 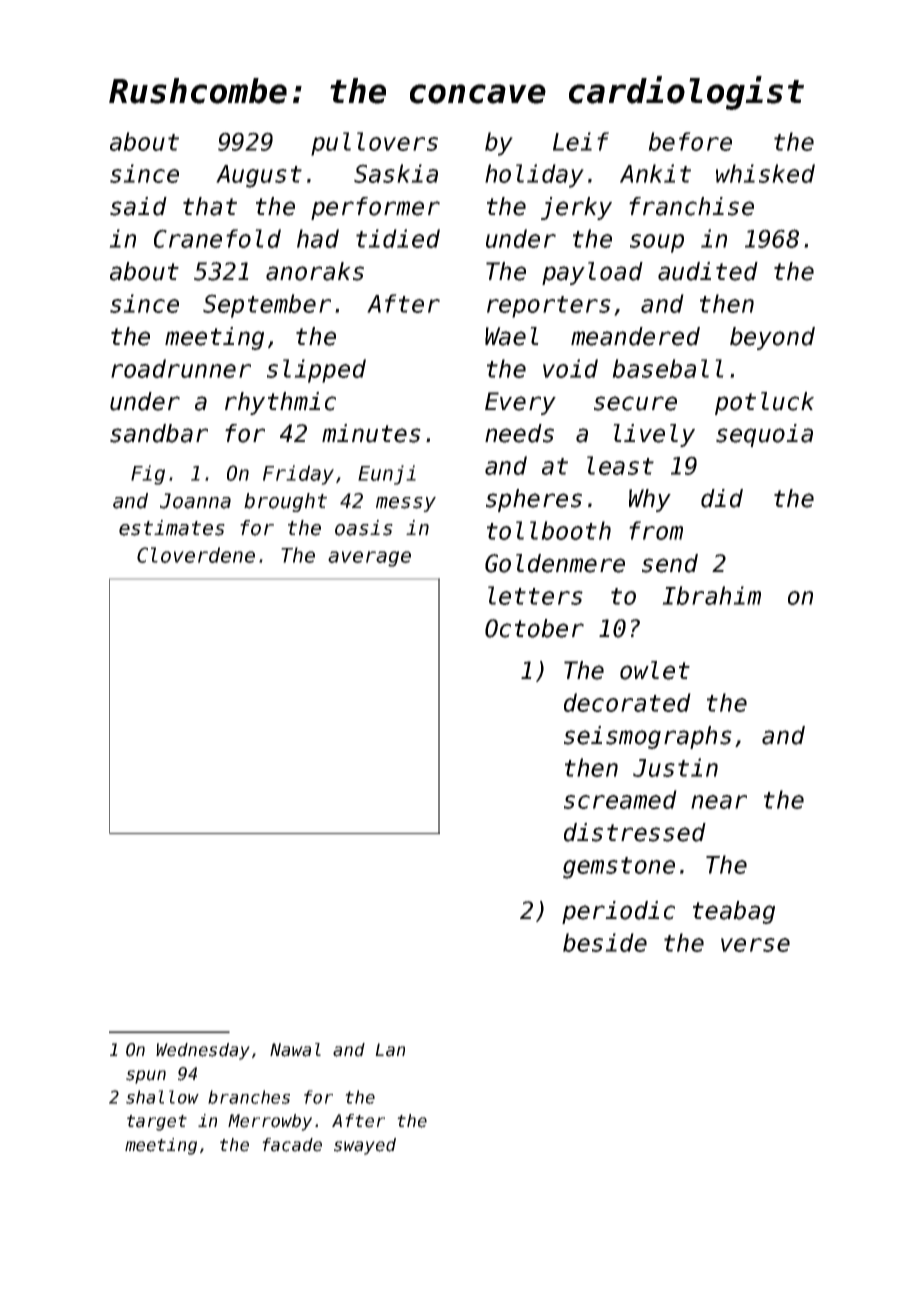 I want to click on before, so click(x=690, y=141).
